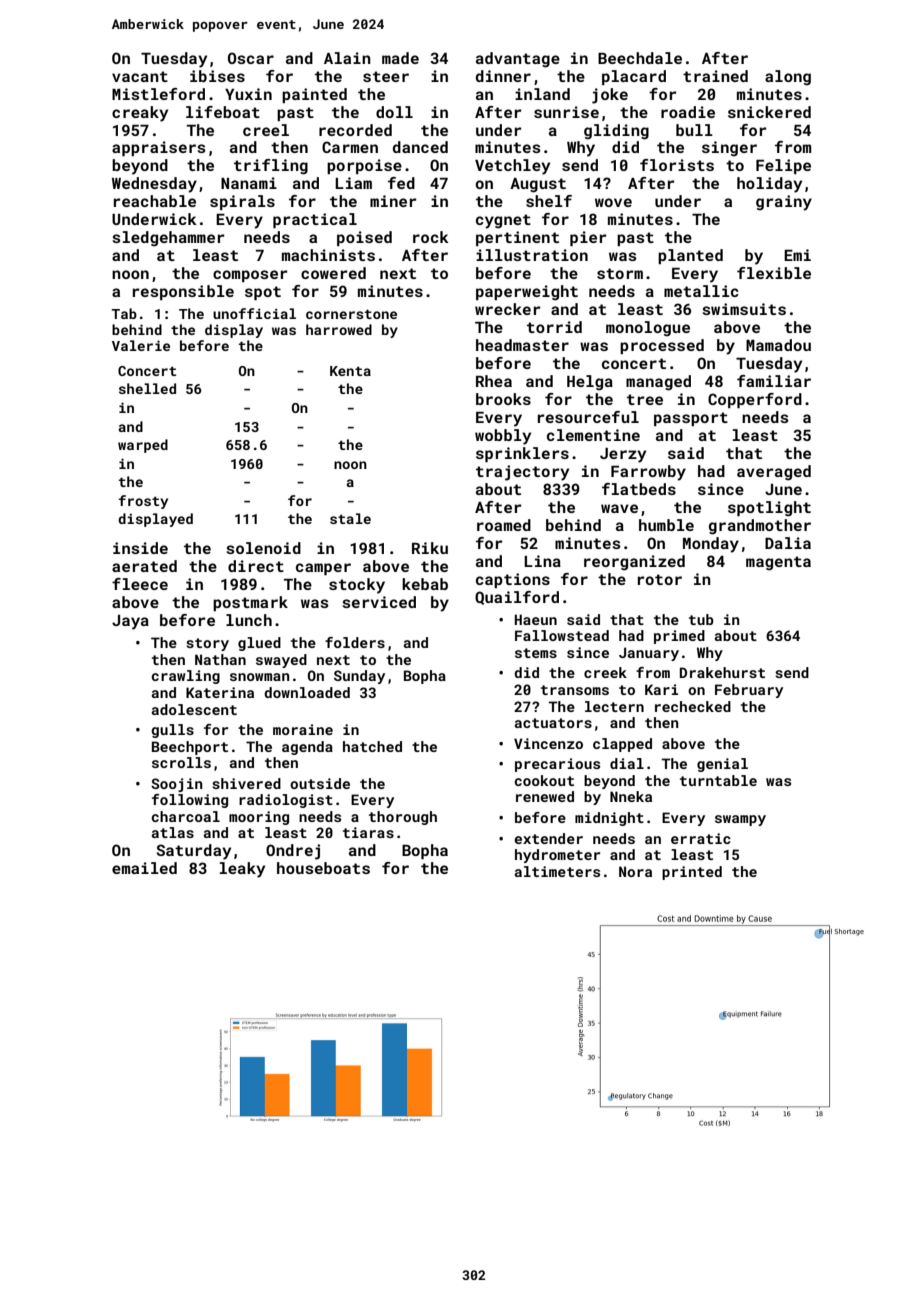 The image size is (924, 1314). Describe the element at coordinates (518, 60) in the image. I see `advantage` at that location.
